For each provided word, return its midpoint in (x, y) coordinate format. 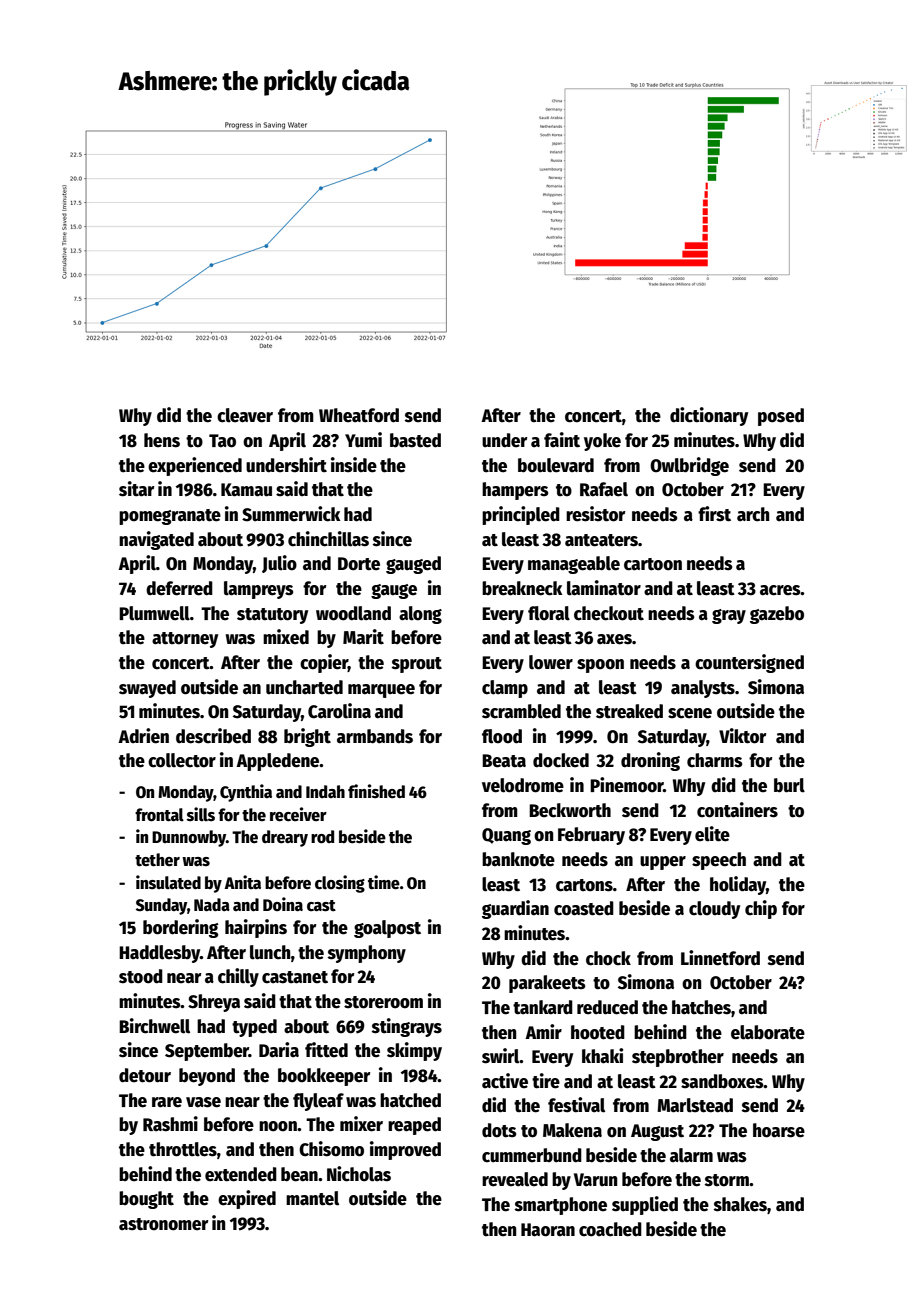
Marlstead (695, 1105)
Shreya (214, 1003)
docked (561, 760)
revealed (515, 1179)
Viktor (742, 736)
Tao (222, 441)
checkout (609, 613)
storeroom (383, 1002)
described (213, 736)
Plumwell (154, 613)
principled (521, 515)
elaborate (768, 1032)
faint (562, 440)
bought (146, 1200)
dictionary (709, 416)
